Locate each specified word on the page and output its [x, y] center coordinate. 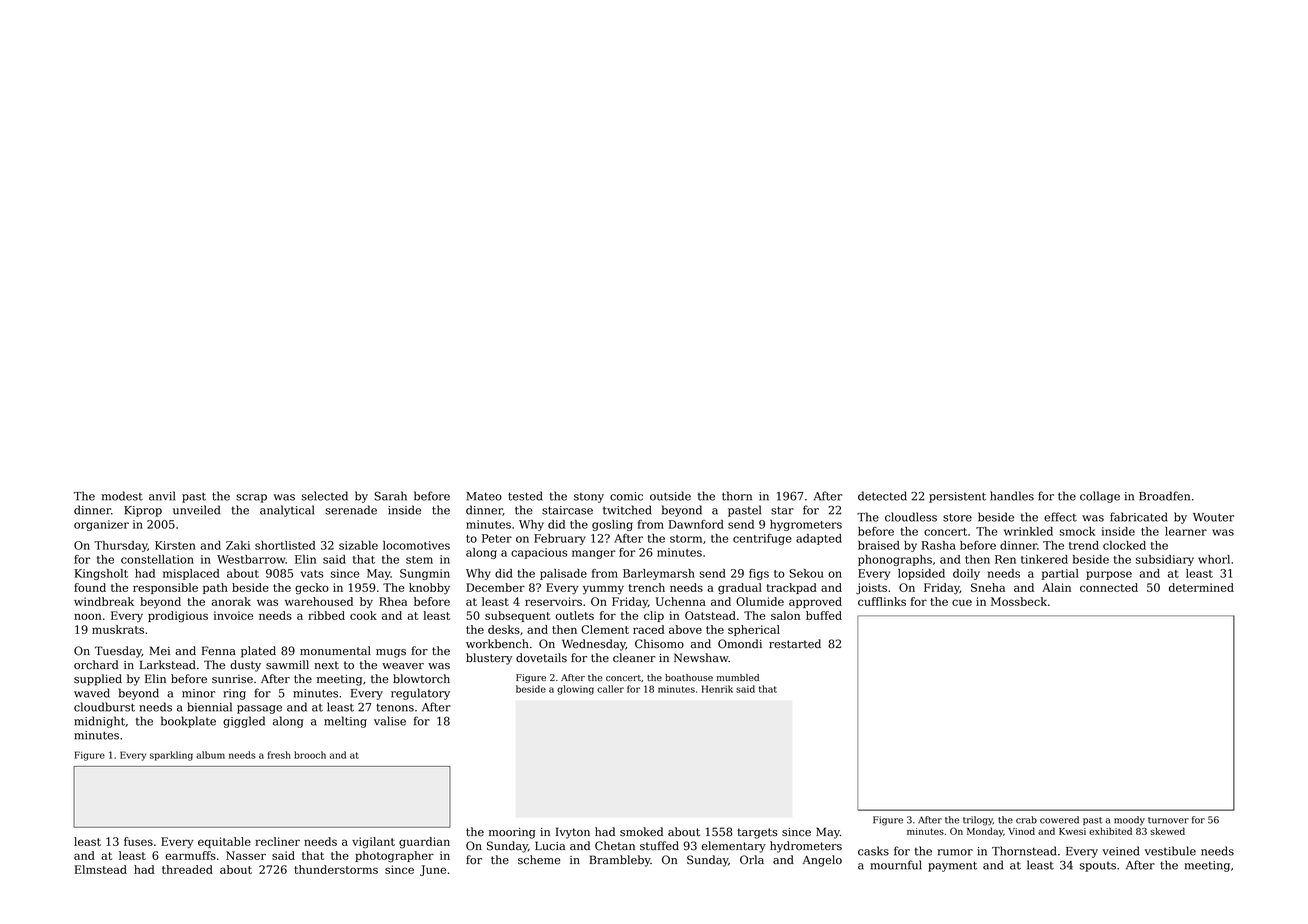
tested [525, 496]
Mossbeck [1019, 601]
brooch [310, 755]
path [215, 588]
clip [654, 616]
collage [1100, 497]
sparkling [171, 756]
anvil [162, 496]
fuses [138, 841]
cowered [1059, 820]
